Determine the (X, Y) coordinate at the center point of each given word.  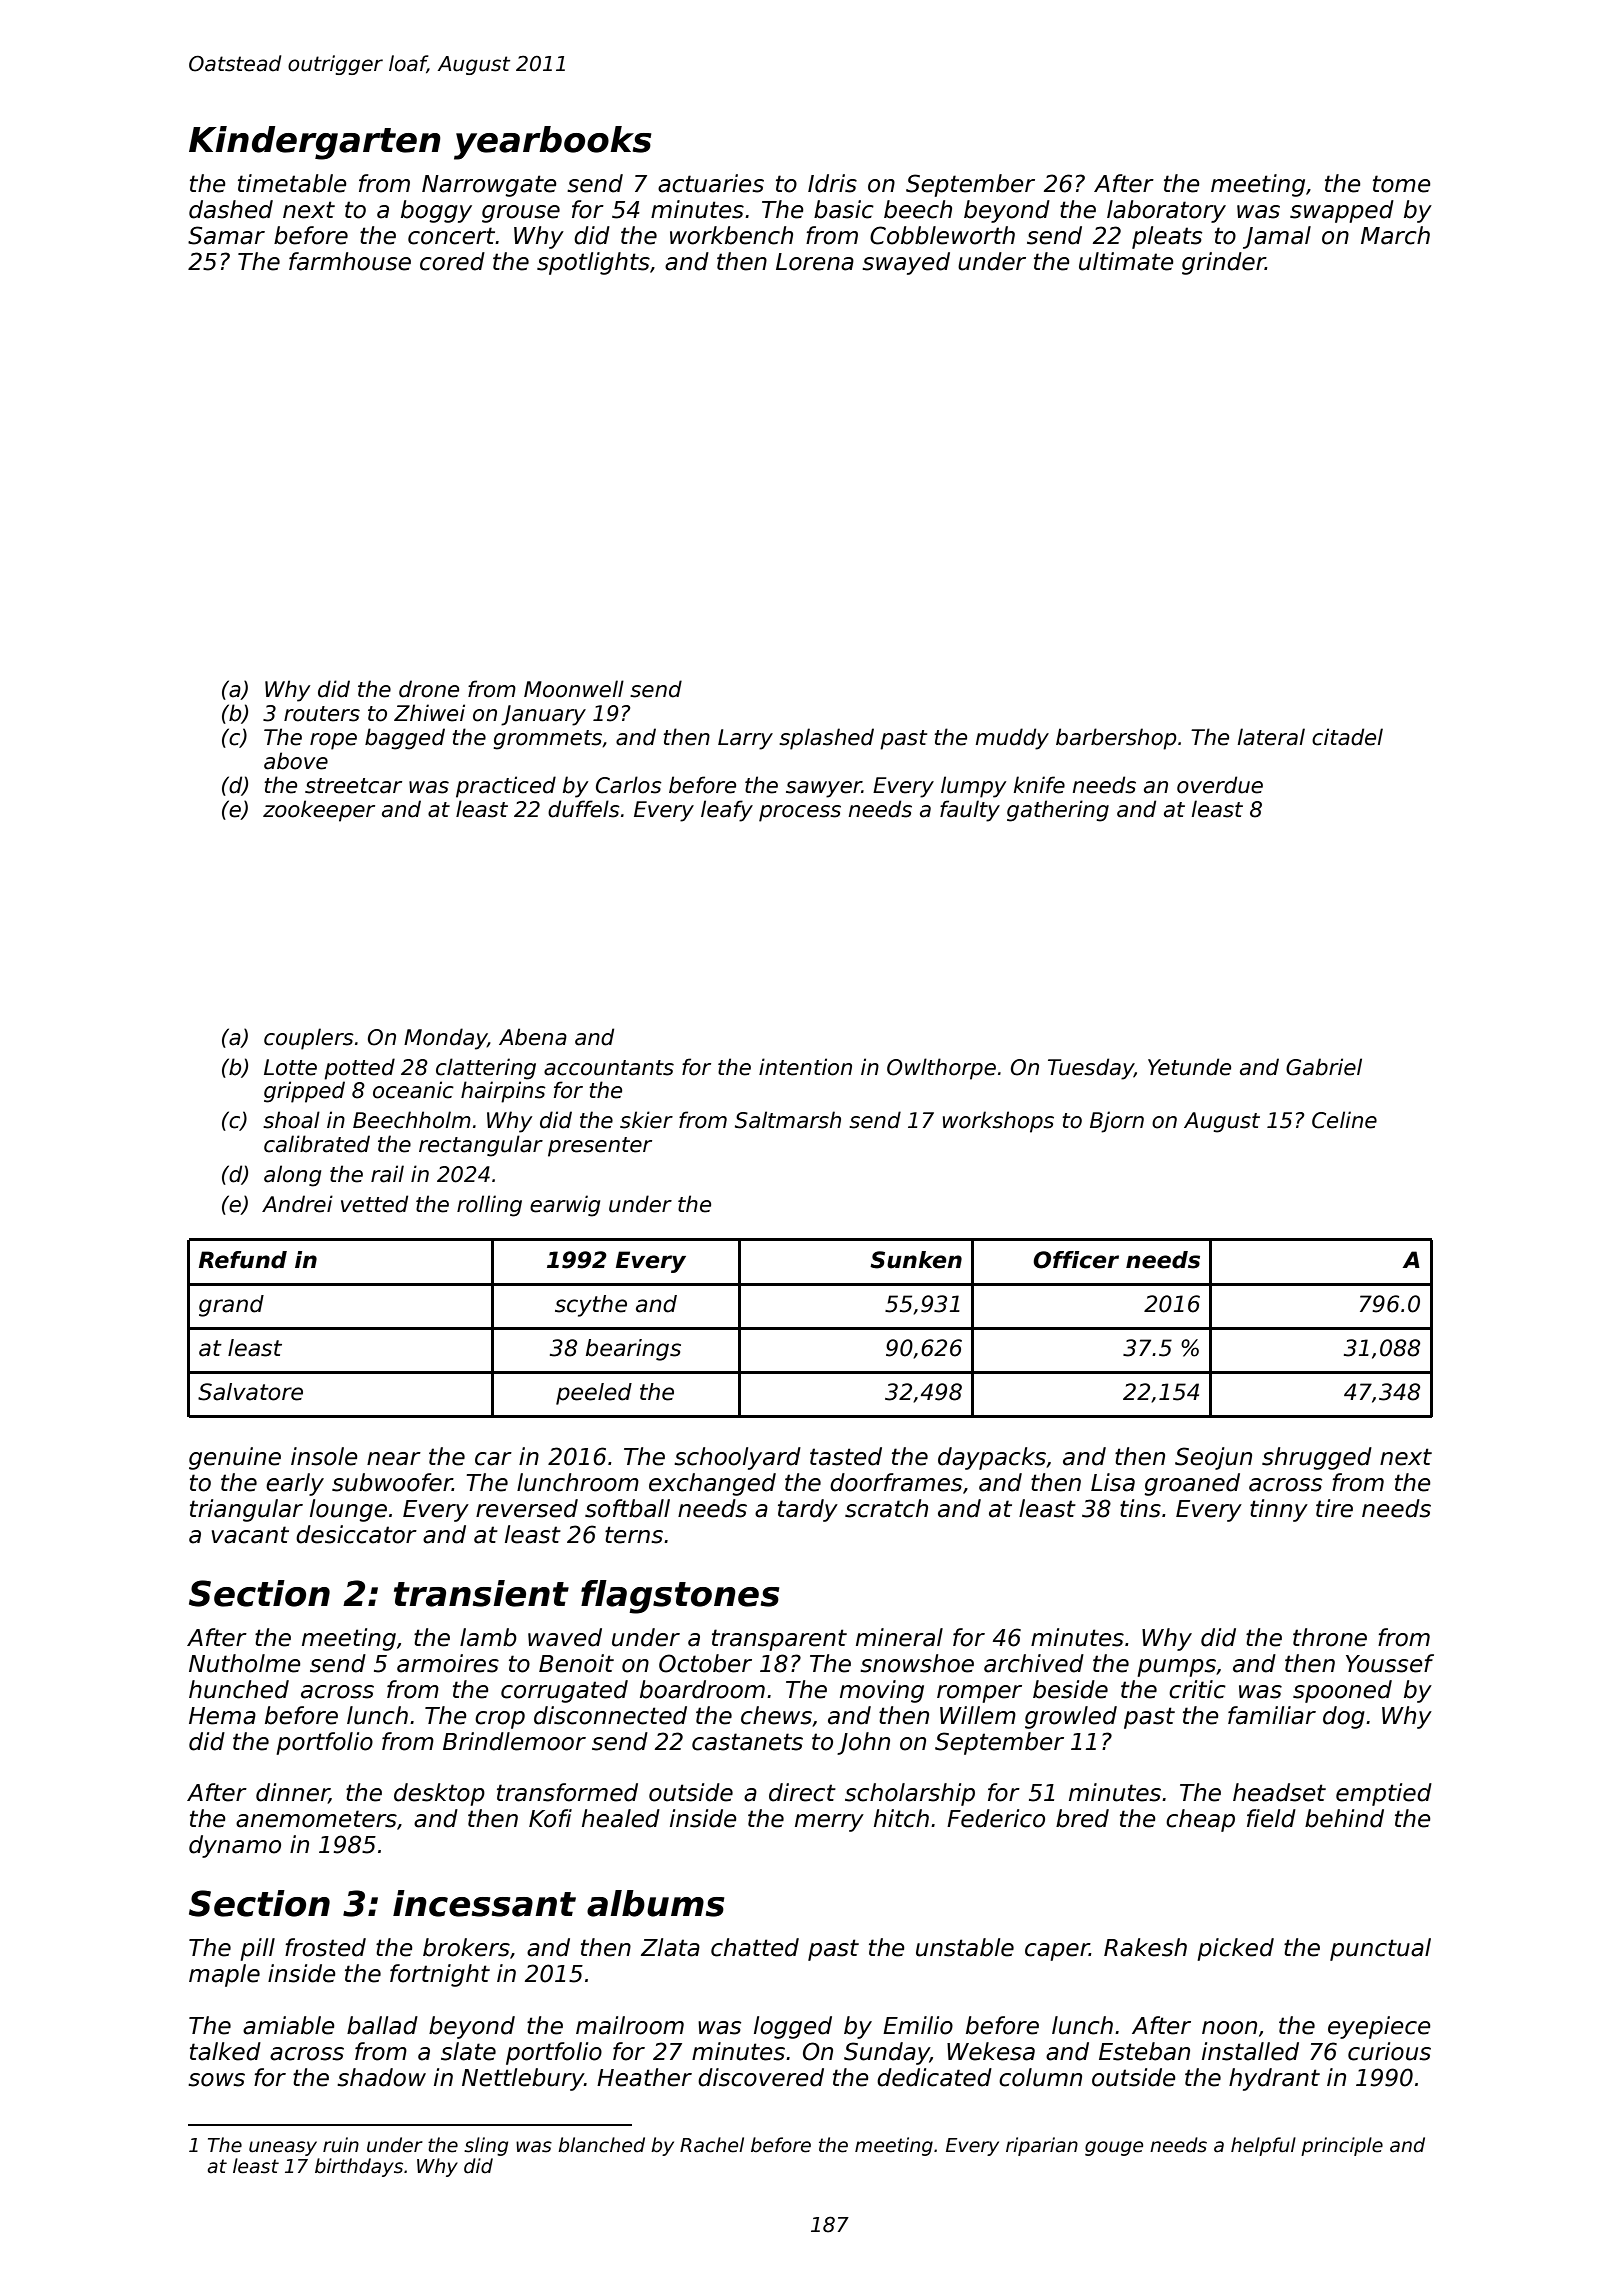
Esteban (1144, 2051)
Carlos (629, 785)
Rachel (712, 2145)
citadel (1347, 737)
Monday (446, 1039)
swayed (906, 263)
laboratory (1166, 211)
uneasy (283, 2148)
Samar (226, 235)
